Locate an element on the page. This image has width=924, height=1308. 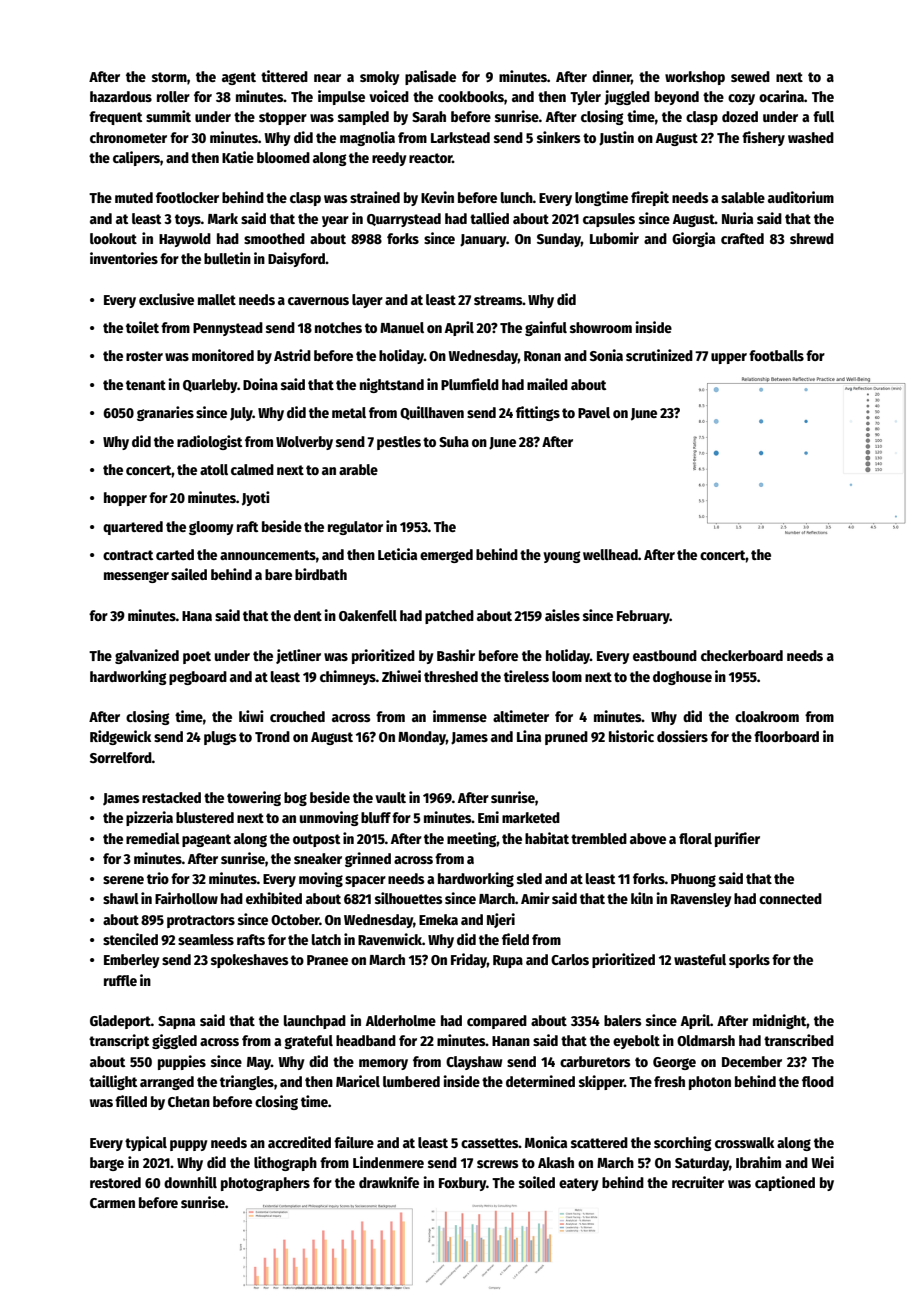
checkerboard is located at coordinates (742, 655).
